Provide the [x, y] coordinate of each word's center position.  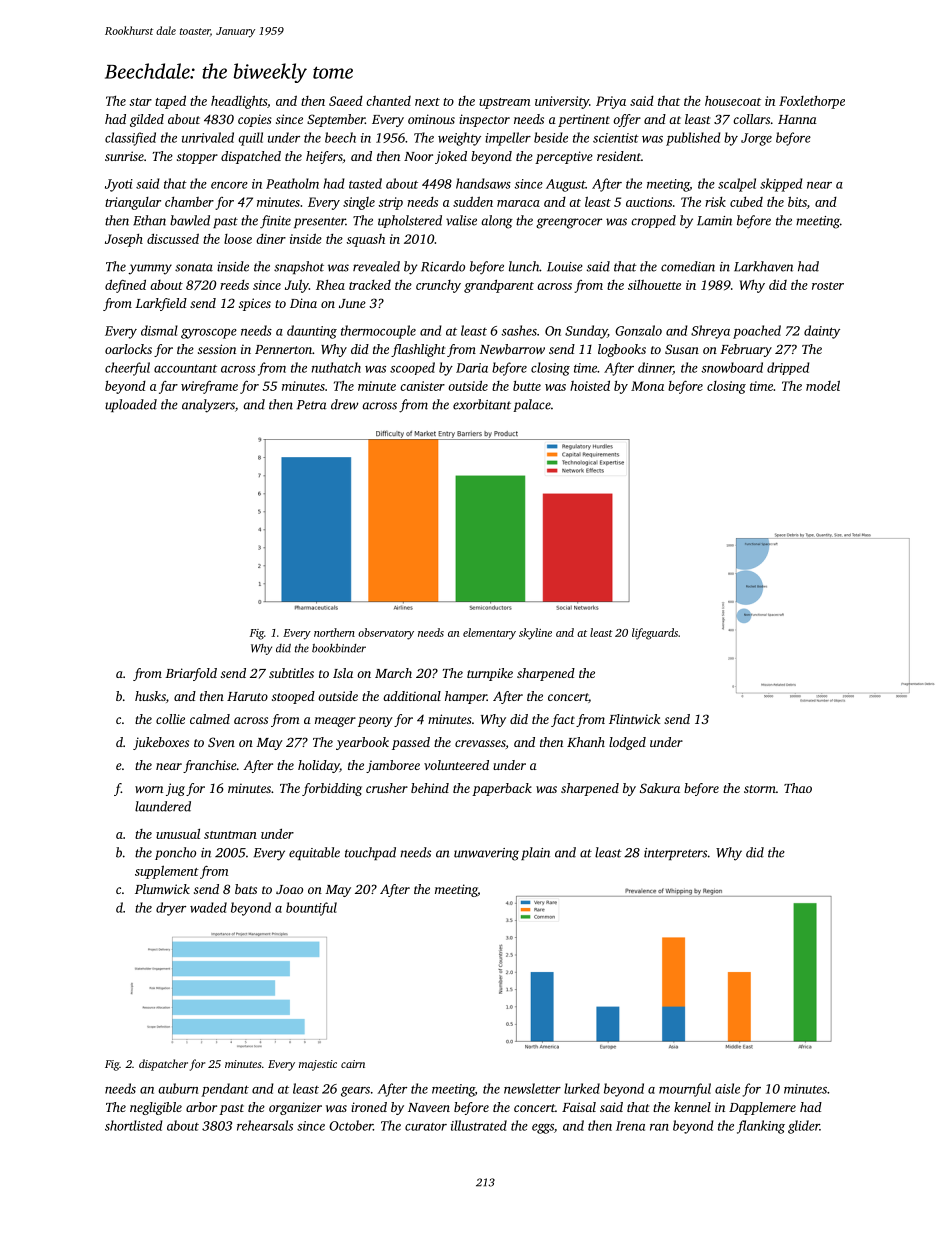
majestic [318, 1065]
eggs [543, 1129]
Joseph [124, 240]
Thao [798, 788]
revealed [376, 266]
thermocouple [378, 332]
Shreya [710, 332]
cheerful [127, 369]
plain [535, 853]
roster [828, 286]
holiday [319, 766]
